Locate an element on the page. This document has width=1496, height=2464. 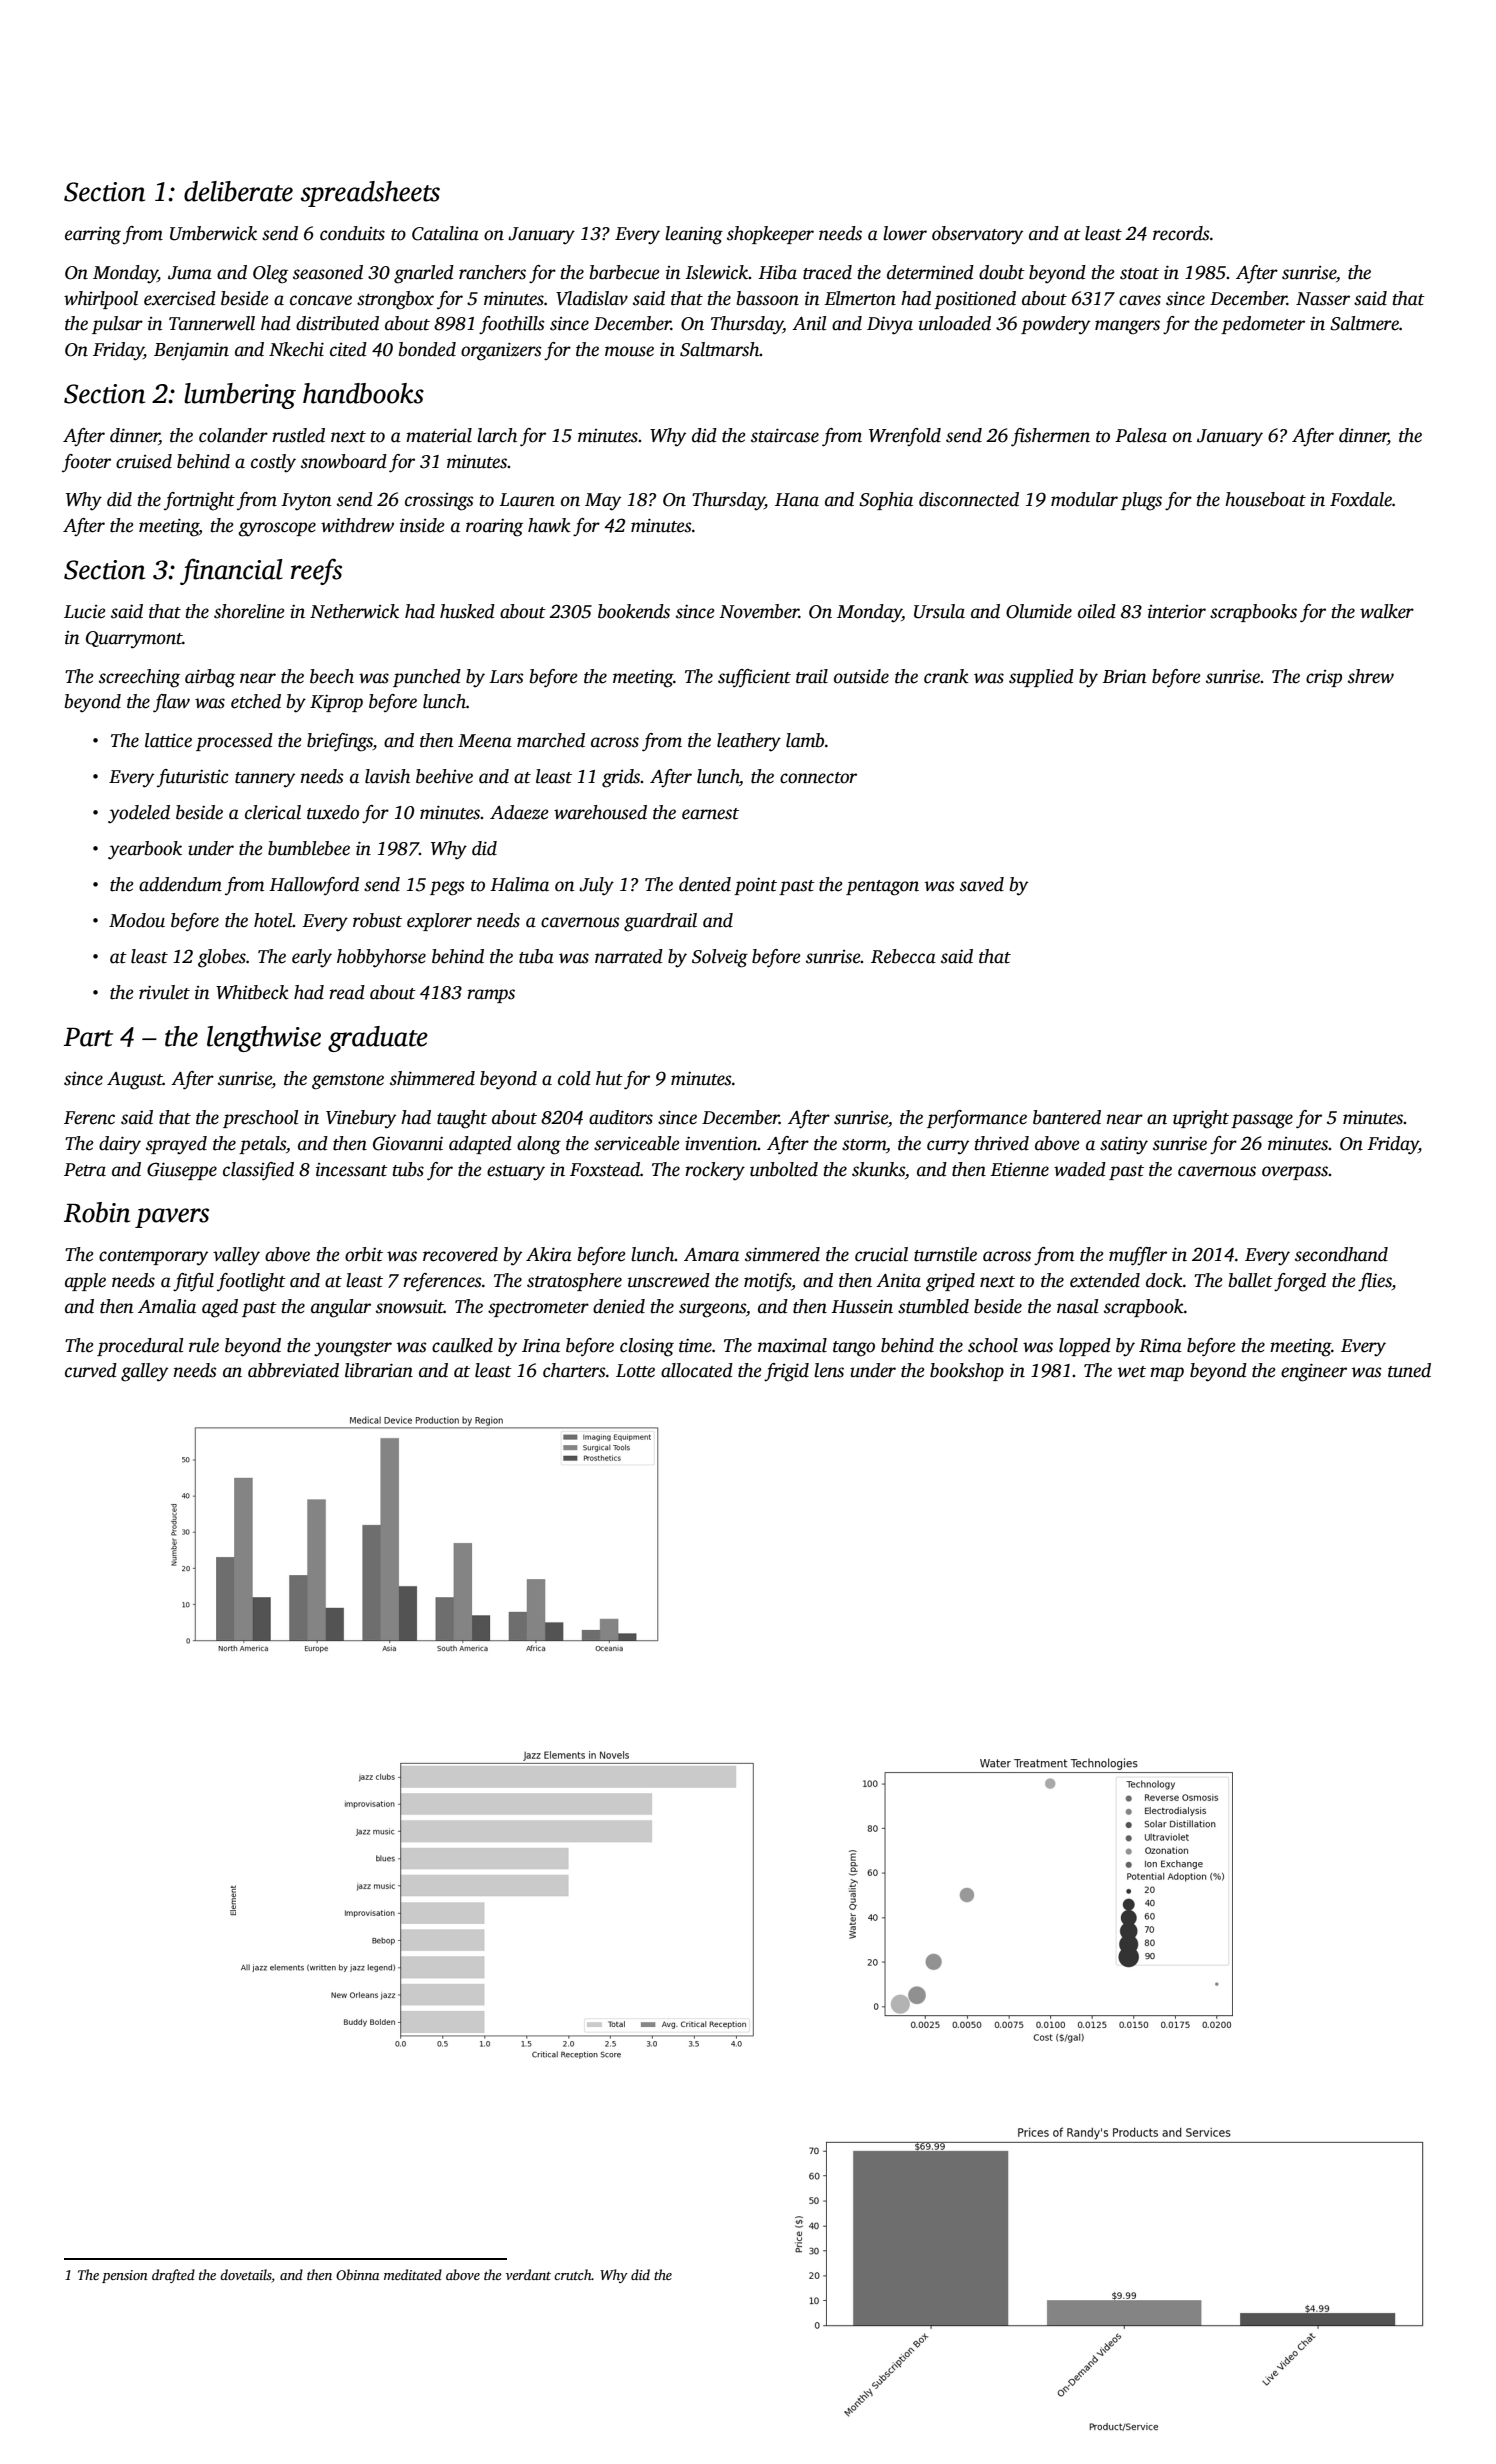
snowboard is located at coordinates (344, 461).
